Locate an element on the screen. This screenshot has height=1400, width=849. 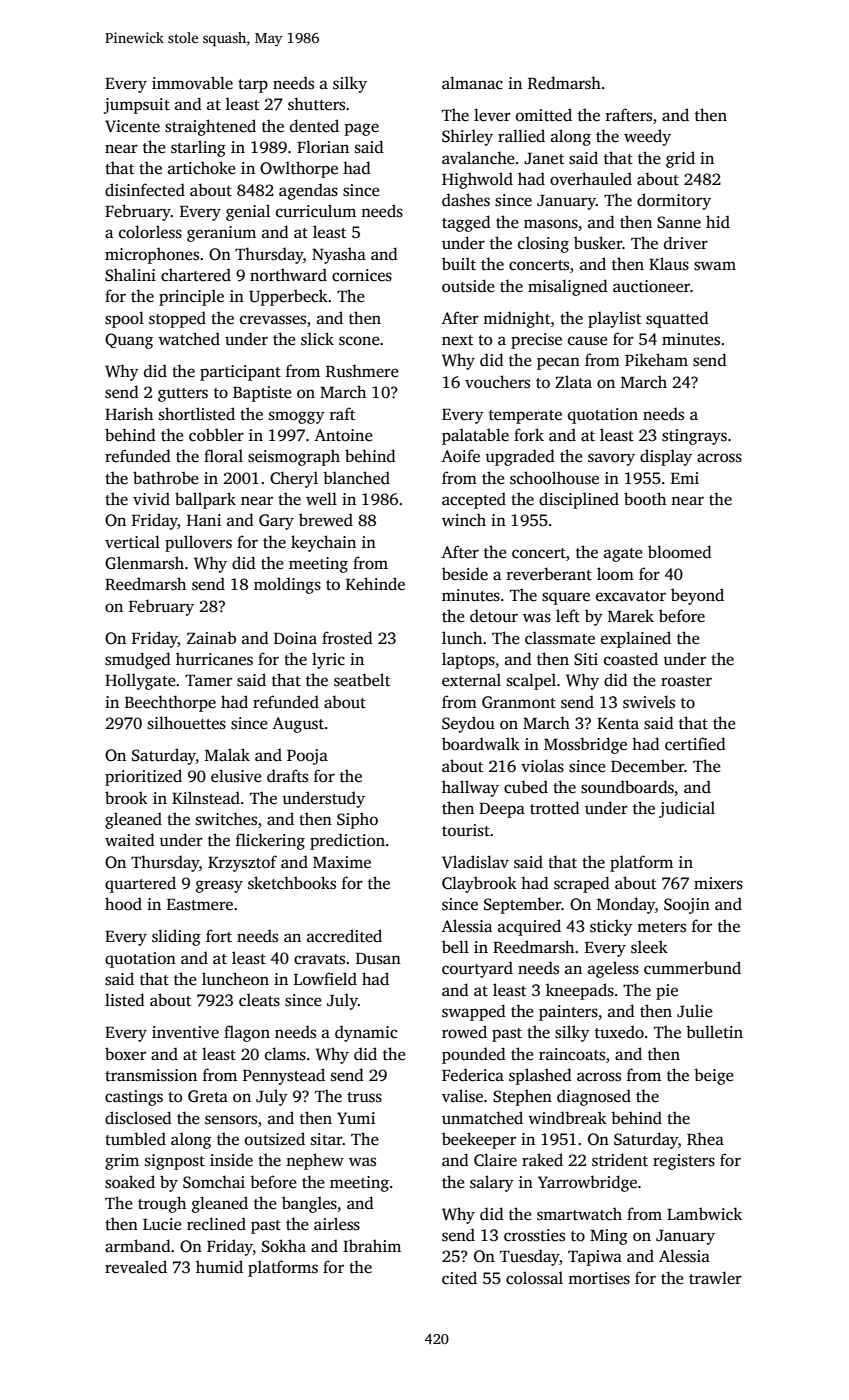
lever is located at coordinates (492, 115).
